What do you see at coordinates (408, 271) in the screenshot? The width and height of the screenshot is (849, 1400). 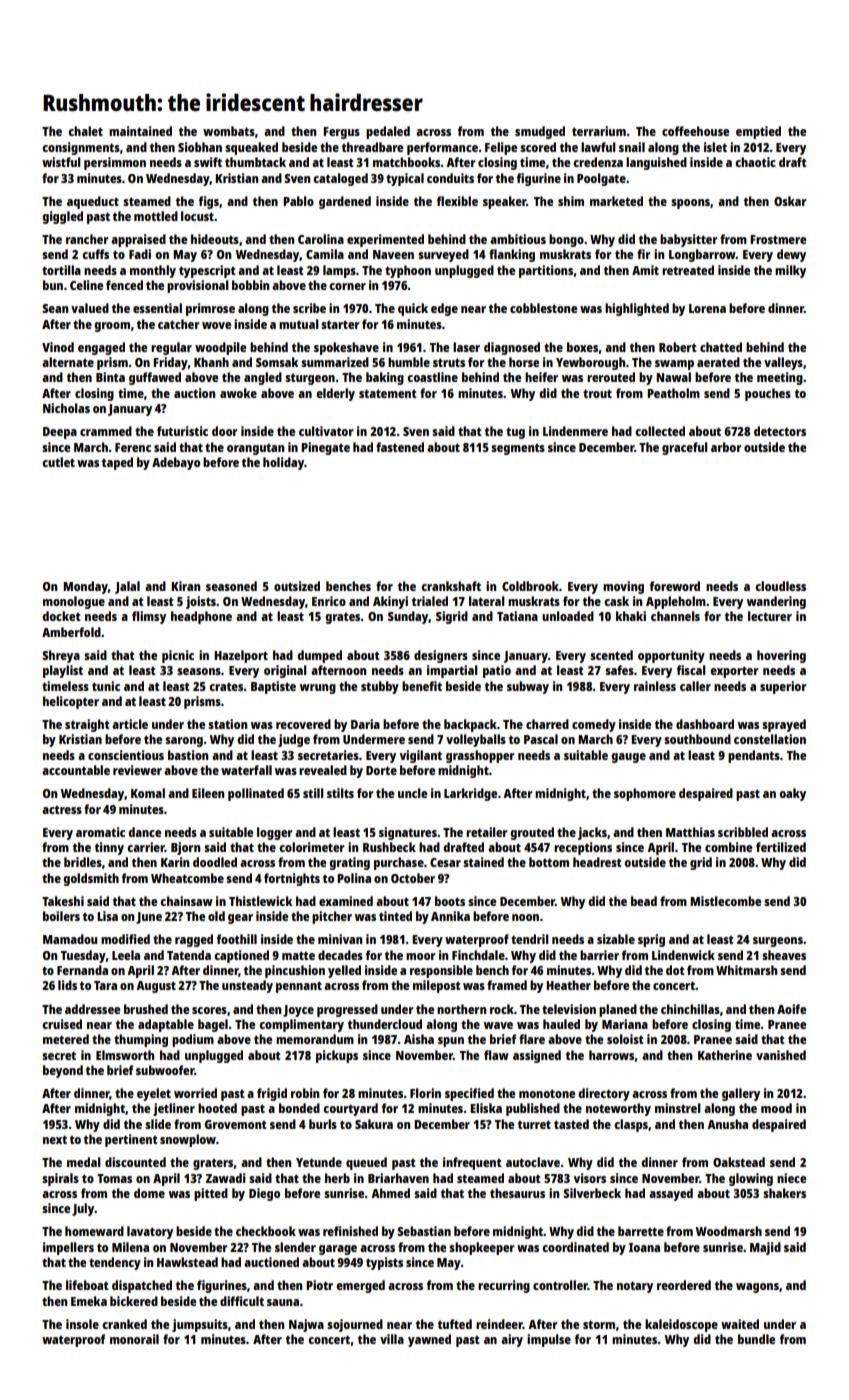 I see `typhoon` at bounding box center [408, 271].
